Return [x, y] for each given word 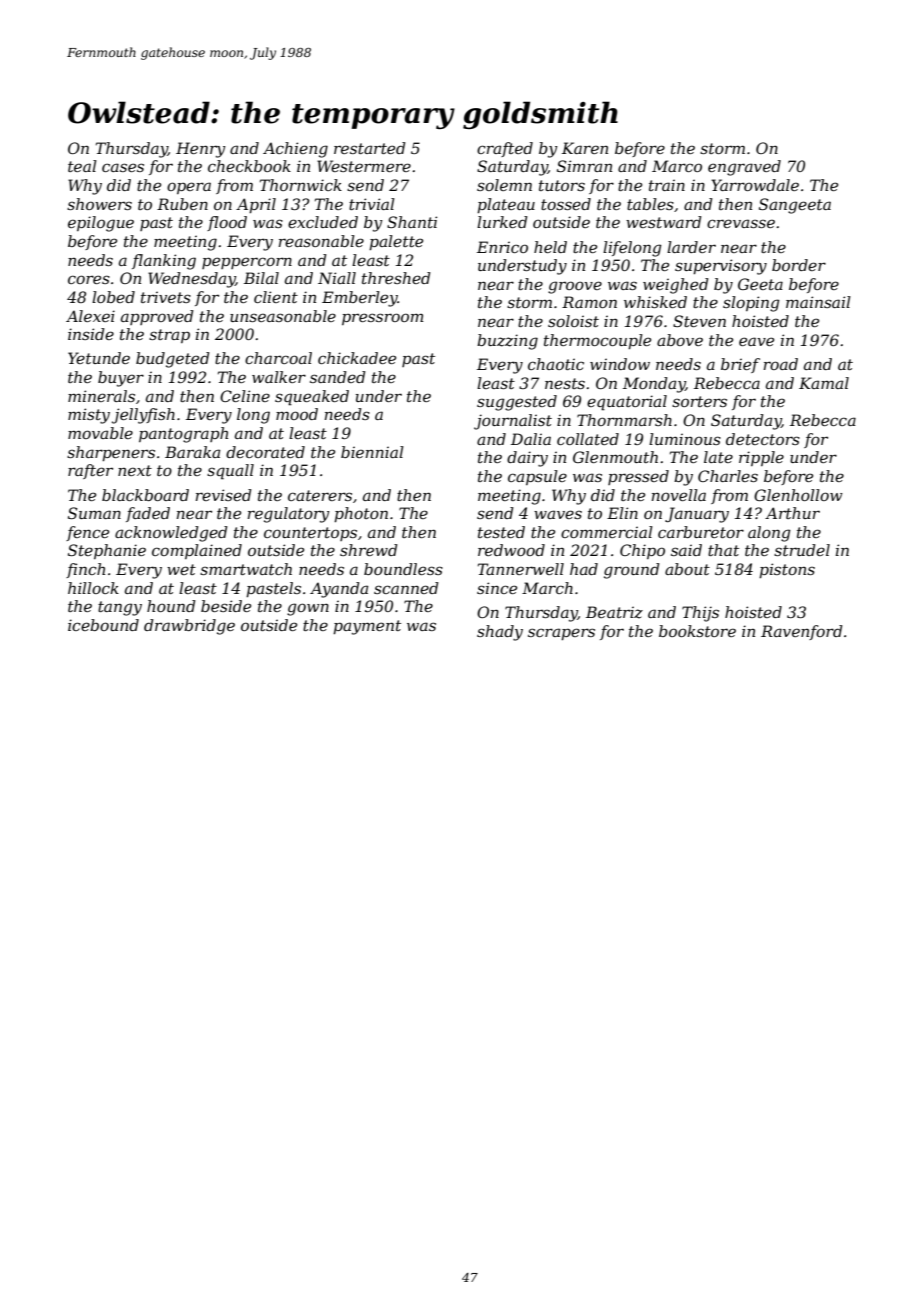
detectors [763, 439]
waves [558, 514]
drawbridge [189, 627]
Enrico [502, 247]
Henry [201, 150]
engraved [744, 168]
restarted [370, 148]
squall [230, 472]
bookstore [697, 631]
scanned [406, 588]
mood [297, 414]
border [799, 265]
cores [89, 279]
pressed [638, 477]
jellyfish [143, 416]
